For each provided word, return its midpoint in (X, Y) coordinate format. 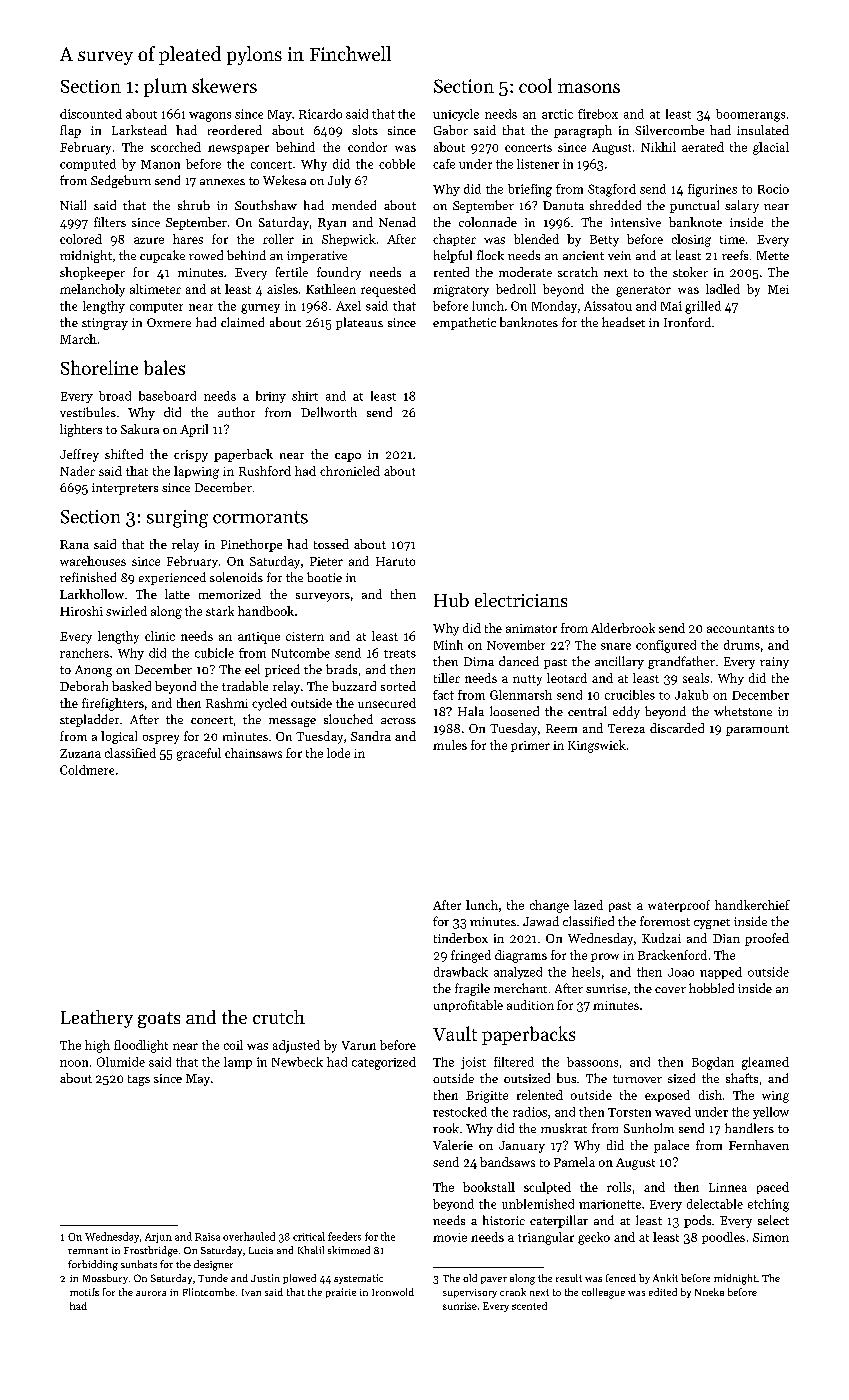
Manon (160, 164)
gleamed (765, 1063)
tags (139, 1080)
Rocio (773, 189)
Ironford (687, 322)
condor (367, 147)
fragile (472, 989)
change (549, 906)
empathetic (464, 323)
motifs (84, 1292)
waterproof (679, 906)
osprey (161, 739)
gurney (260, 309)
